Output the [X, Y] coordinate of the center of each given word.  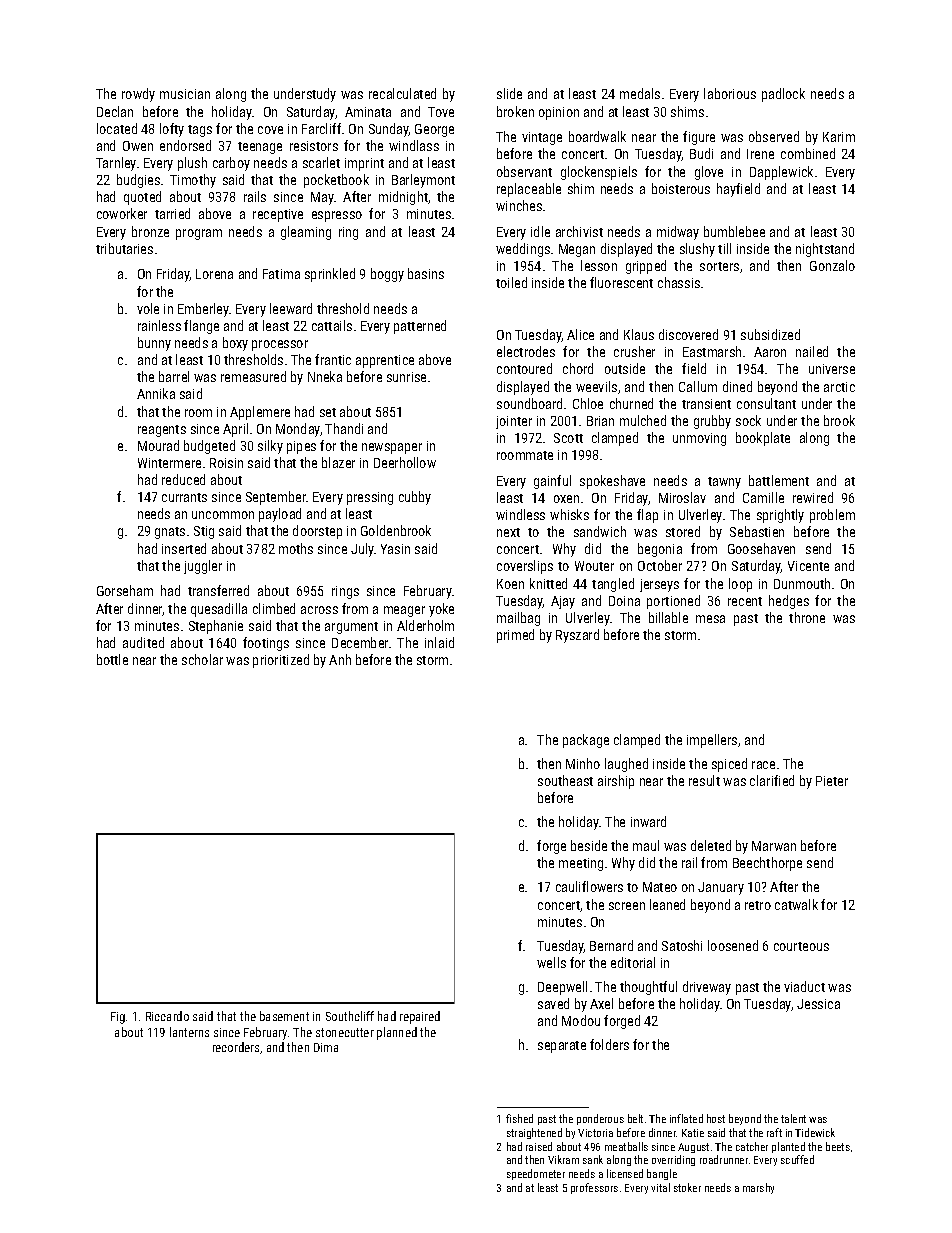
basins [426, 273]
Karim [839, 137]
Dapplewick [781, 173]
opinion [559, 113]
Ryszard [577, 636]
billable [668, 617]
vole [148, 308]
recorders [236, 1047]
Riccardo [167, 1016]
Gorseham [125, 590]
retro [758, 905]
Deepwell [562, 988]
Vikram [563, 1159]
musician [185, 94]
